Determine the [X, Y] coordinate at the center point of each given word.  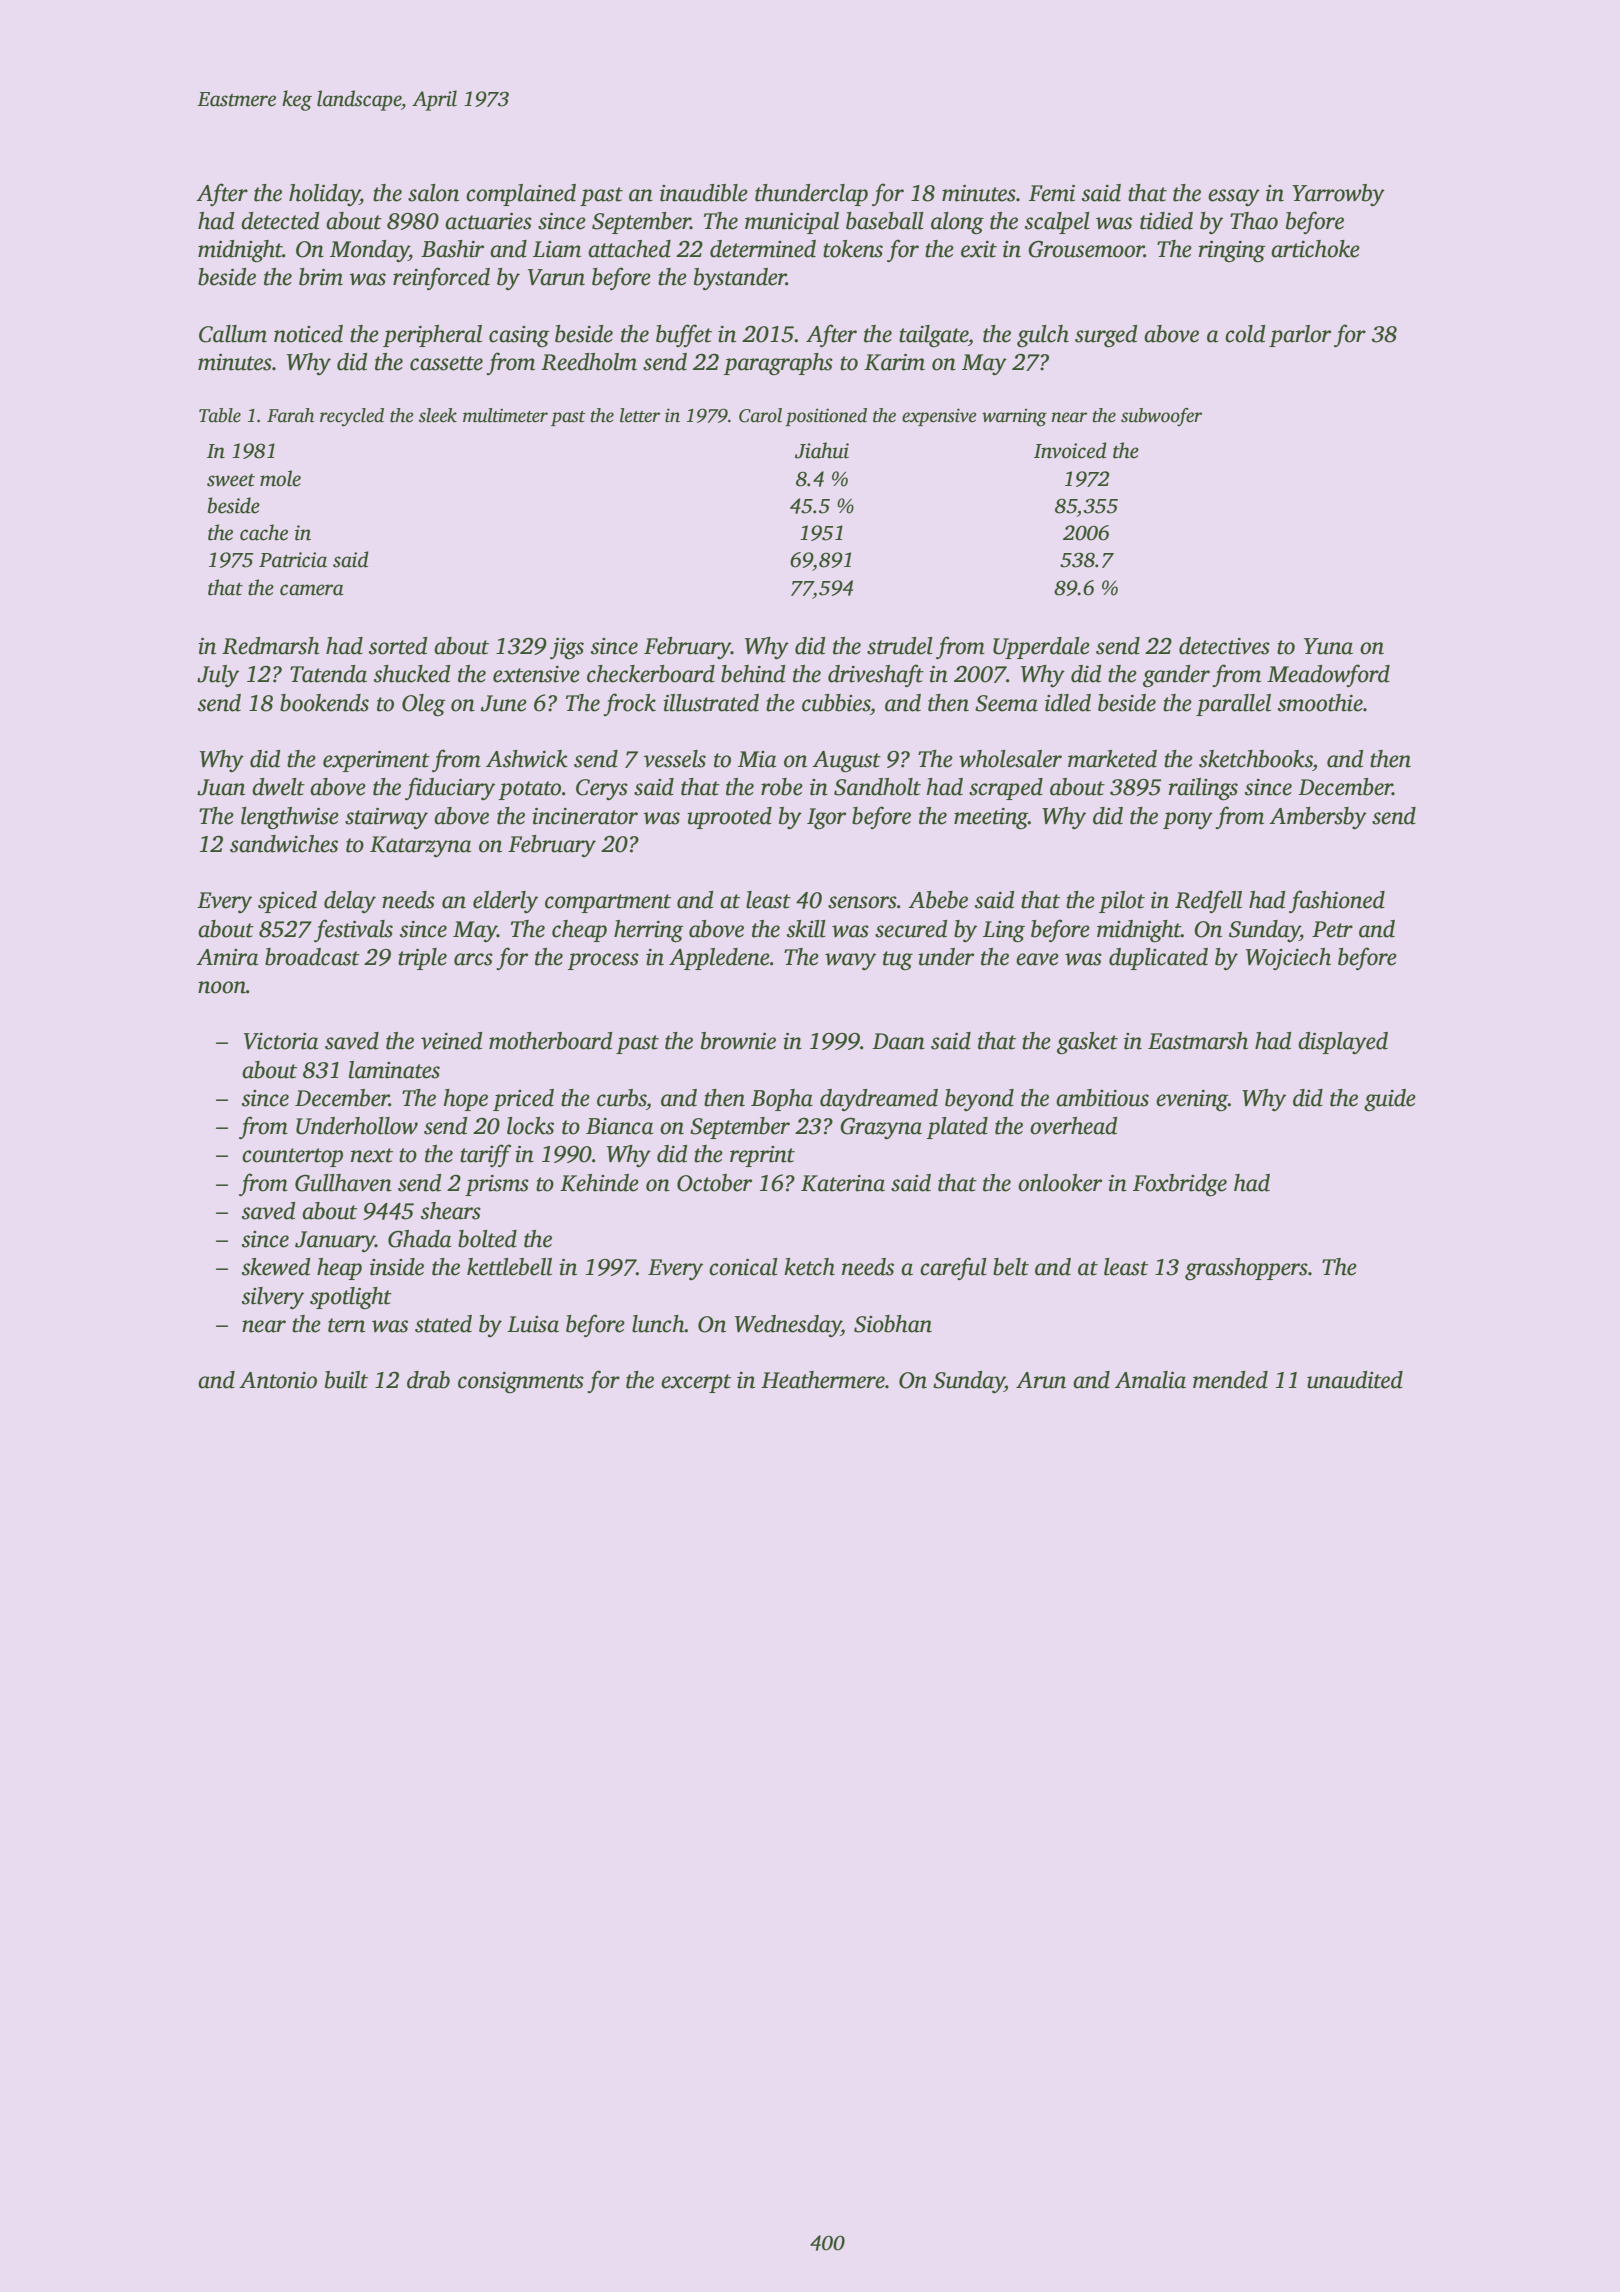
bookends [324, 703]
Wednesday [788, 1326]
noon [222, 987]
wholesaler [1010, 759]
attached [629, 249]
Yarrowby [1338, 195]
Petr [1332, 929]
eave [1037, 959]
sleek [438, 415]
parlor [1300, 336]
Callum [233, 334]
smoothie [1320, 703]
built [346, 1380]
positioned [826, 417]
